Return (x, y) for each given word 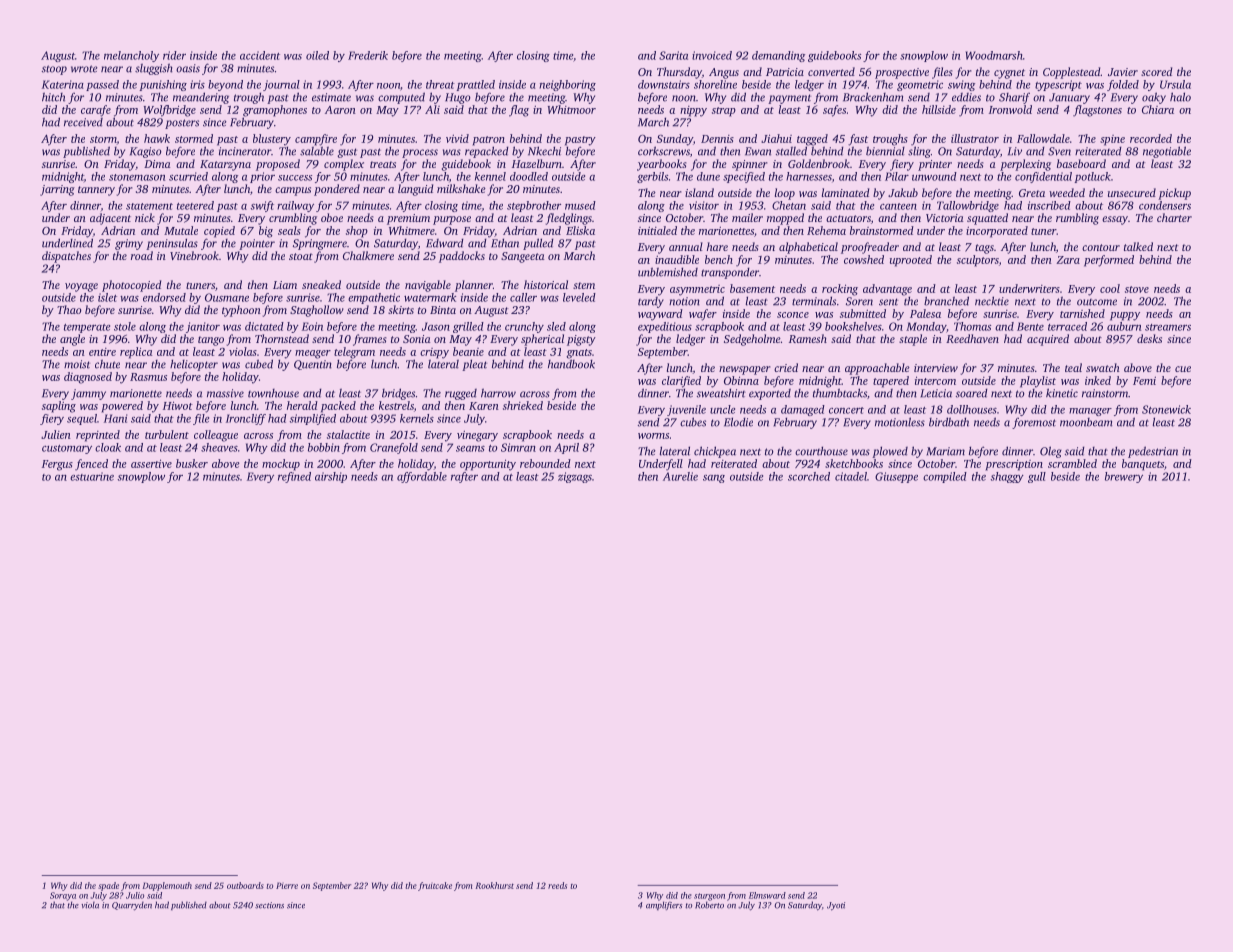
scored (1156, 71)
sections (269, 905)
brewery (1124, 477)
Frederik (368, 55)
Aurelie (680, 476)
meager (313, 354)
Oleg (1051, 452)
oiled (317, 55)
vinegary (477, 436)
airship (331, 477)
